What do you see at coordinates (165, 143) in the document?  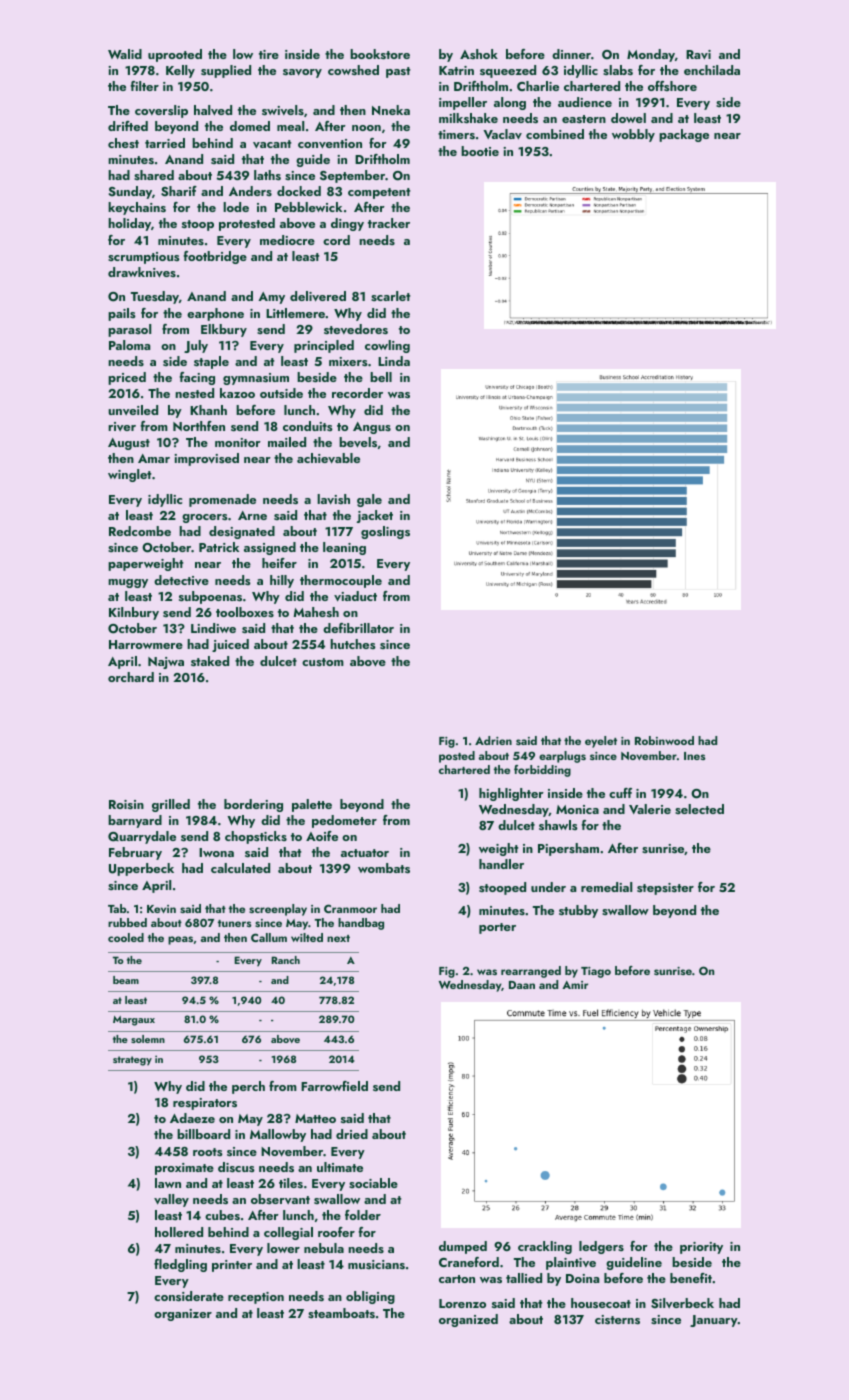 I see `tarried` at bounding box center [165, 143].
